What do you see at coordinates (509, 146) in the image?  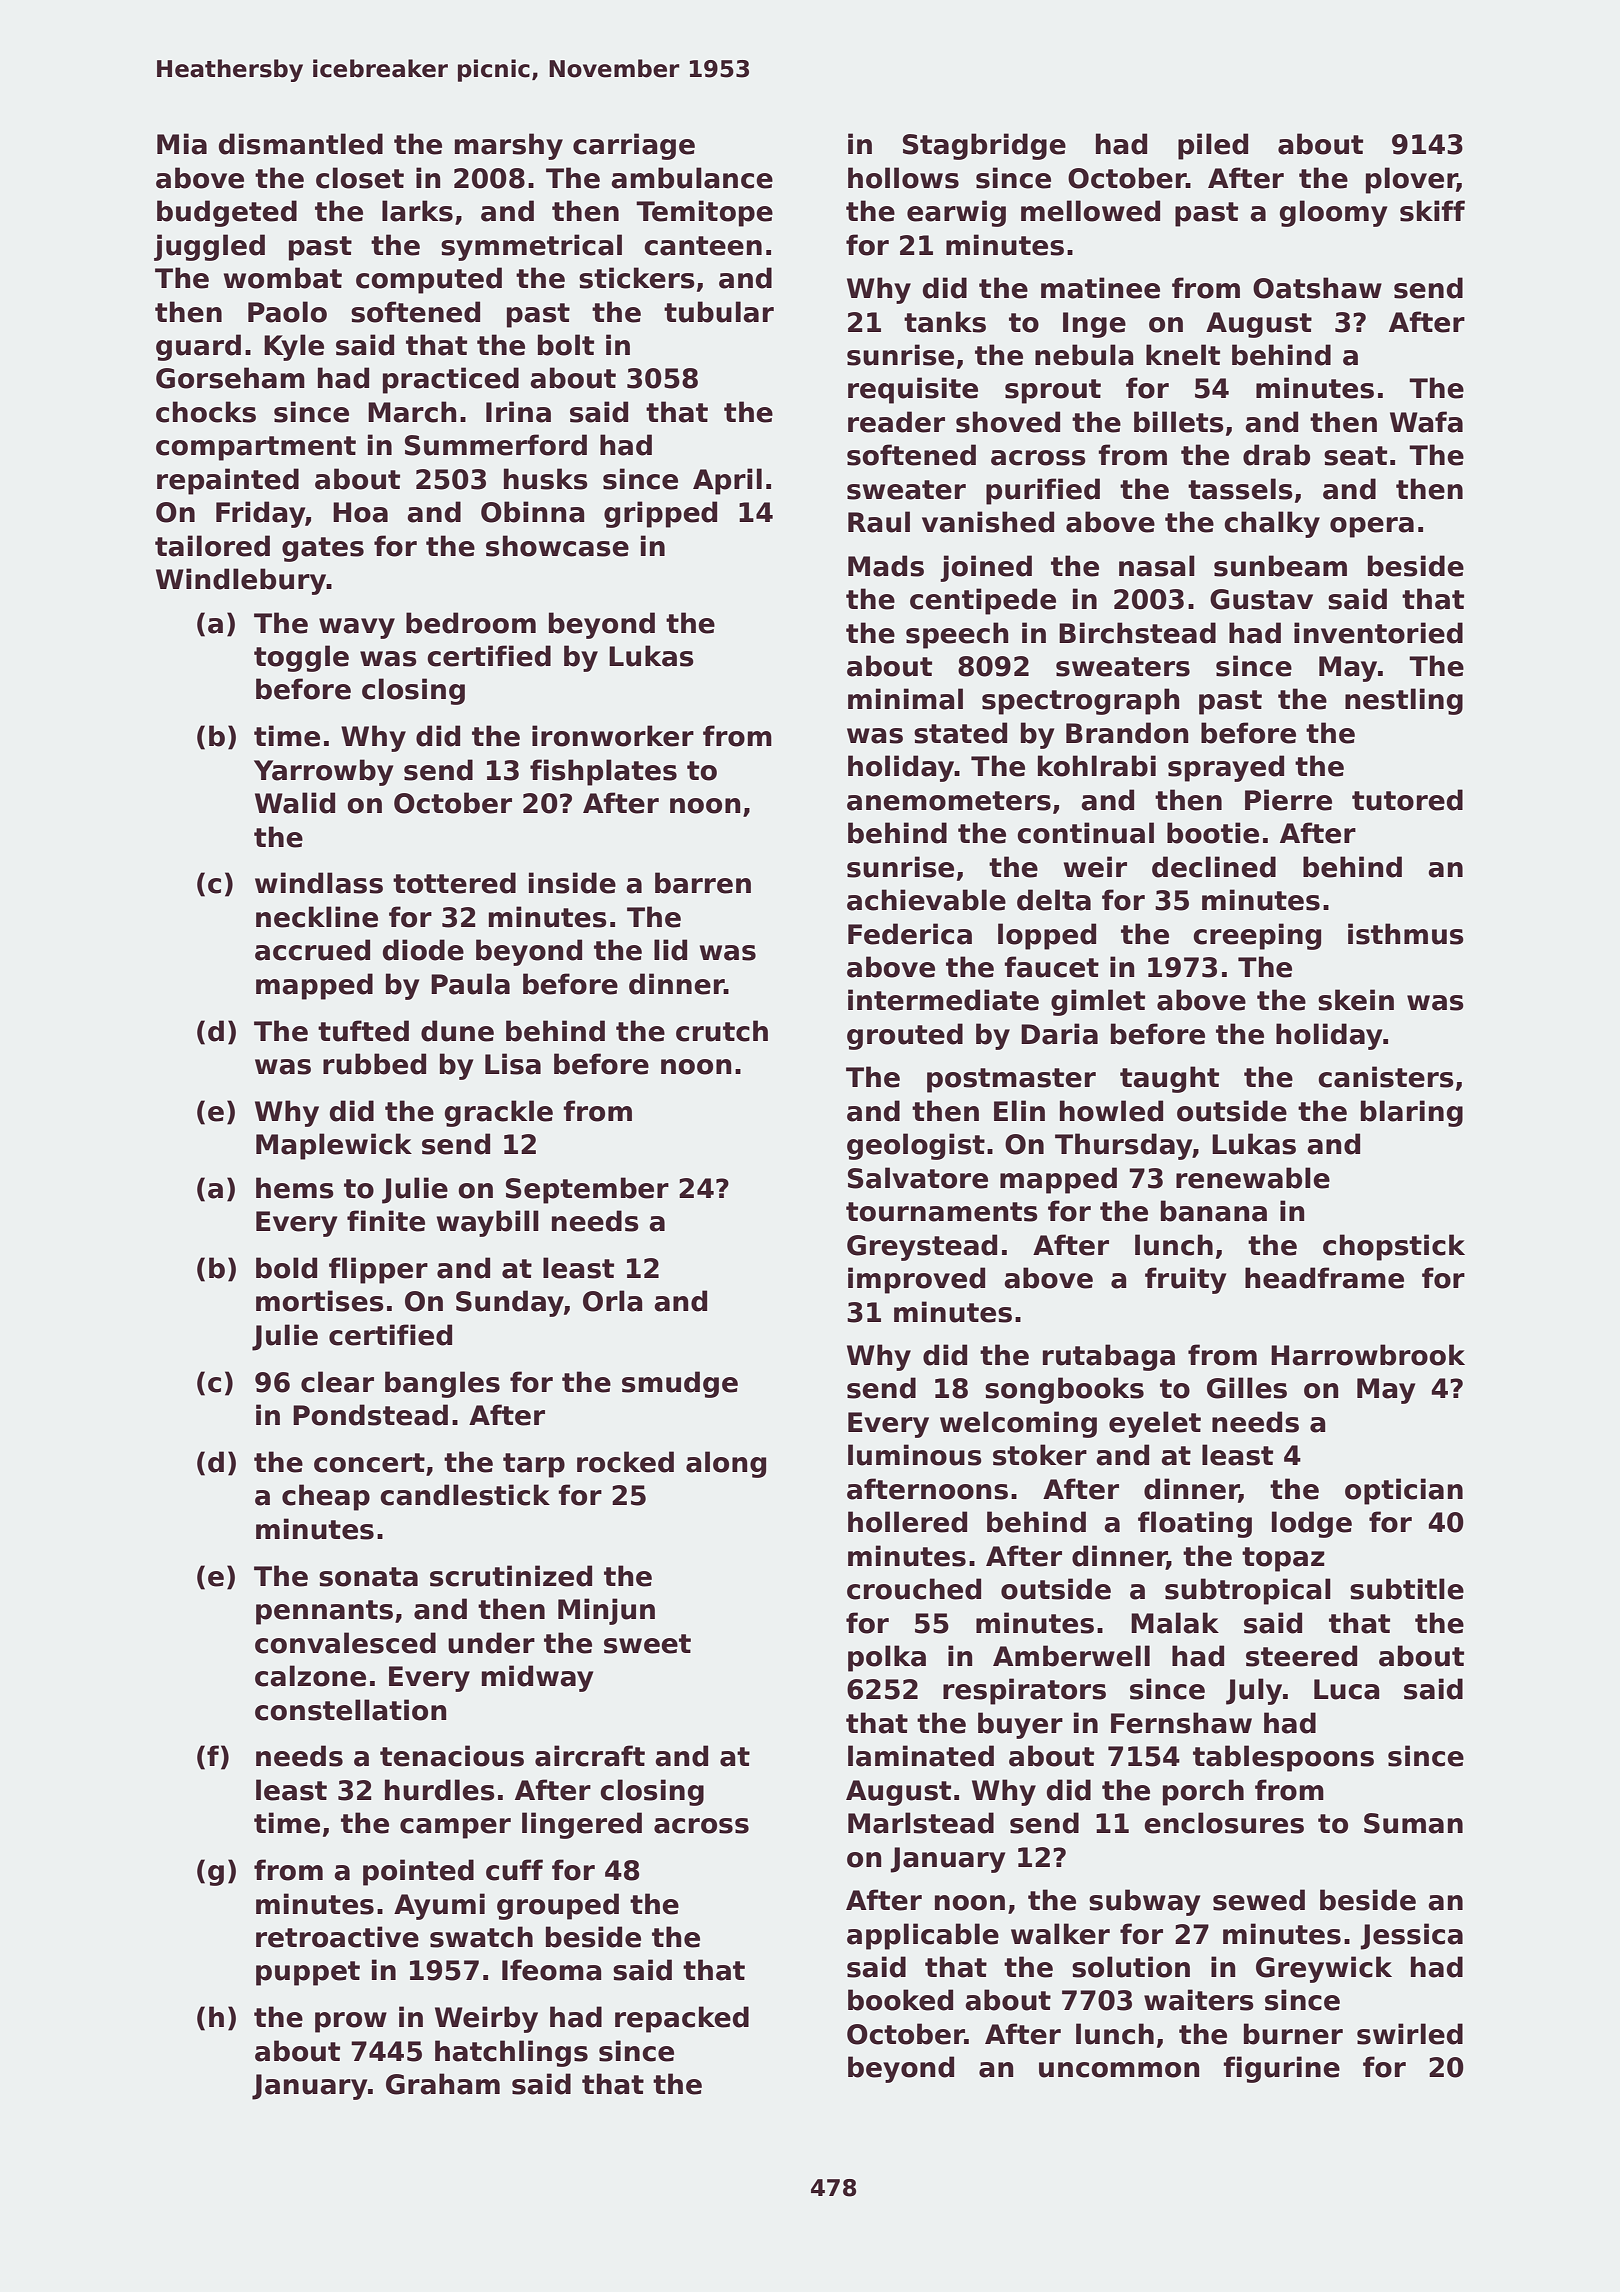 I see `marshy` at bounding box center [509, 146].
